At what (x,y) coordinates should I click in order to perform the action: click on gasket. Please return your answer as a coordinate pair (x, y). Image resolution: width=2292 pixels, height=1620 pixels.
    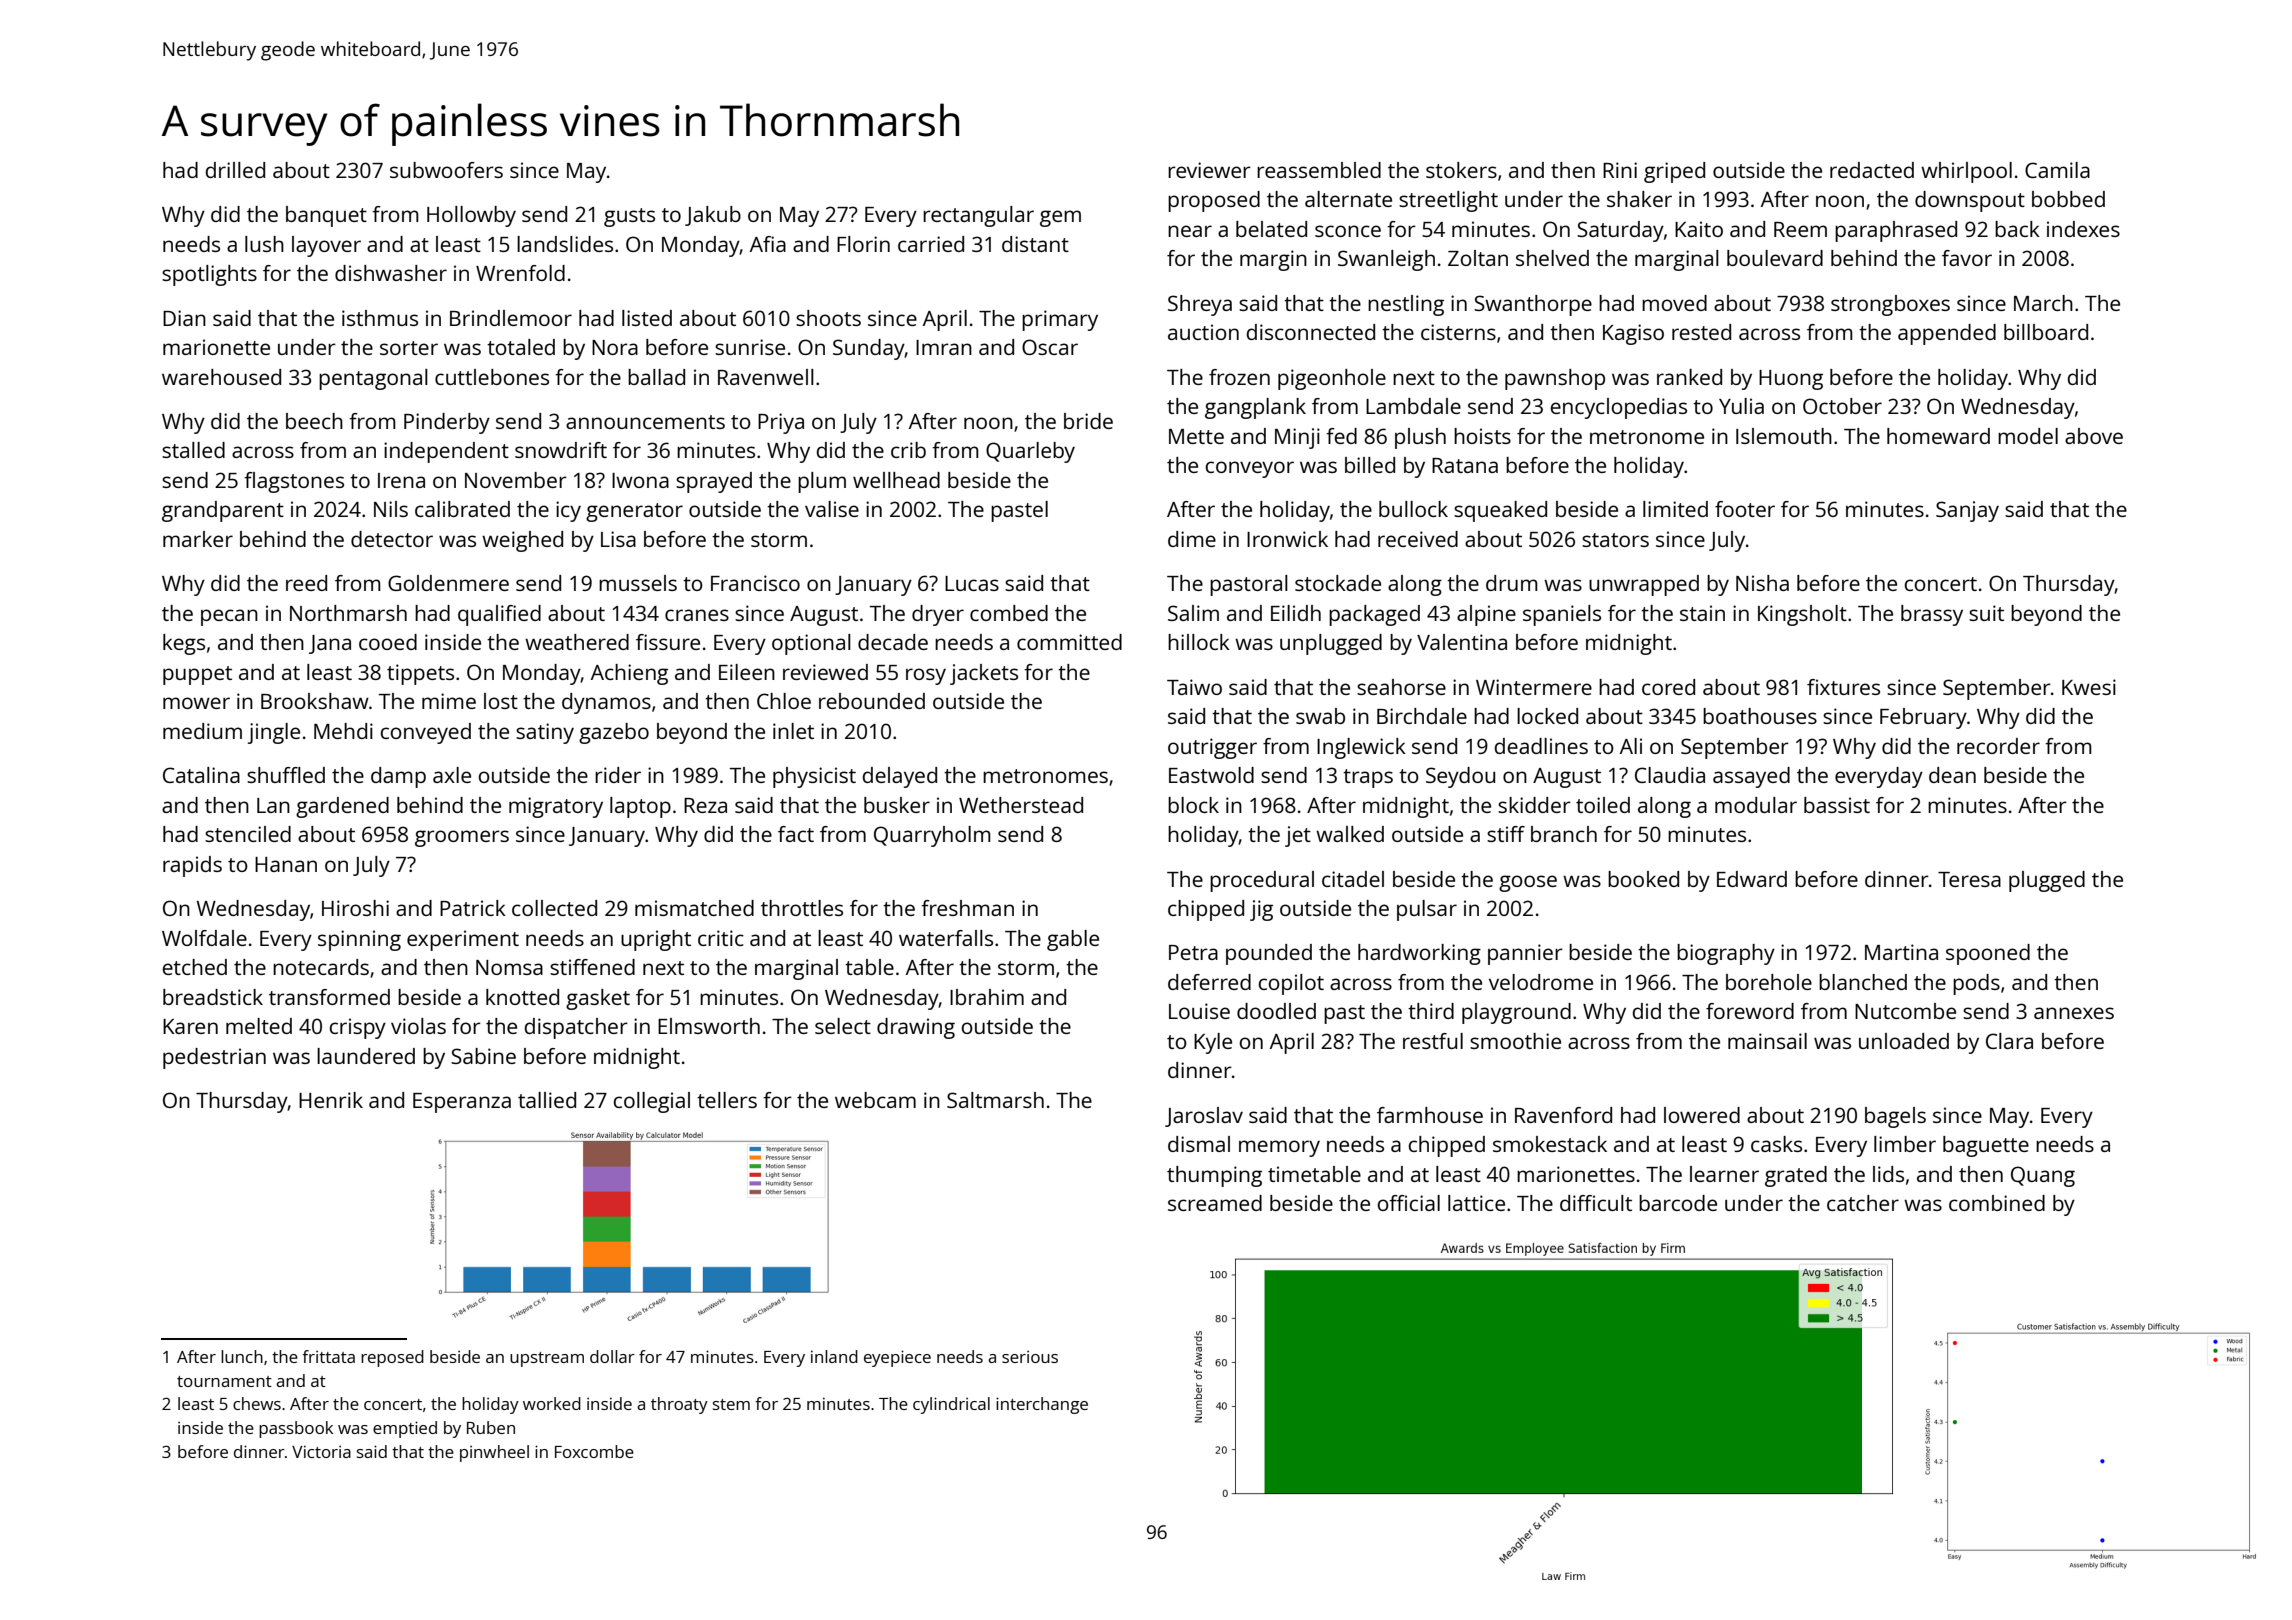
    Looking at the image, I should click on (598, 999).
